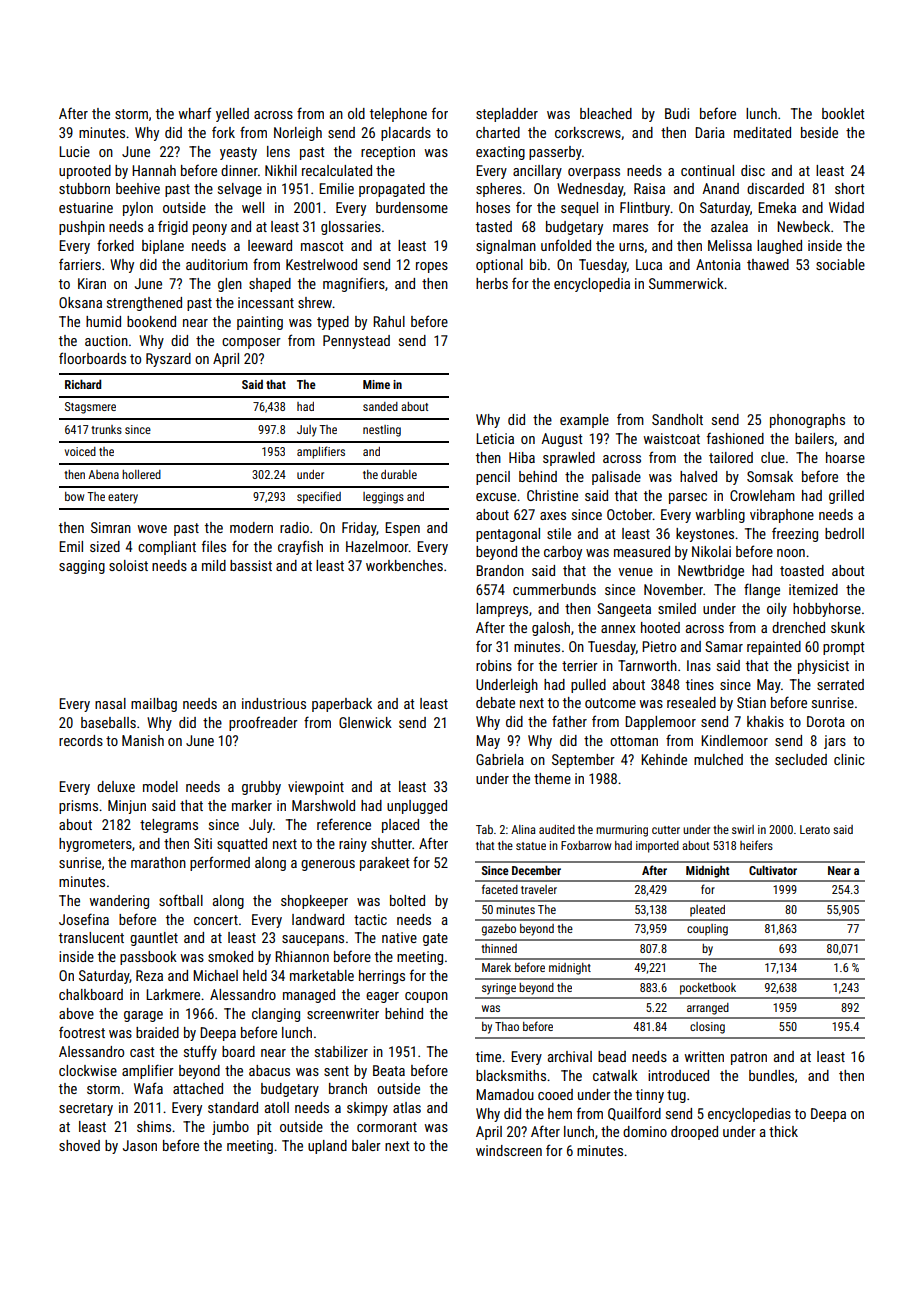 This screenshot has width=924, height=1311. I want to click on Jason, so click(140, 1145).
